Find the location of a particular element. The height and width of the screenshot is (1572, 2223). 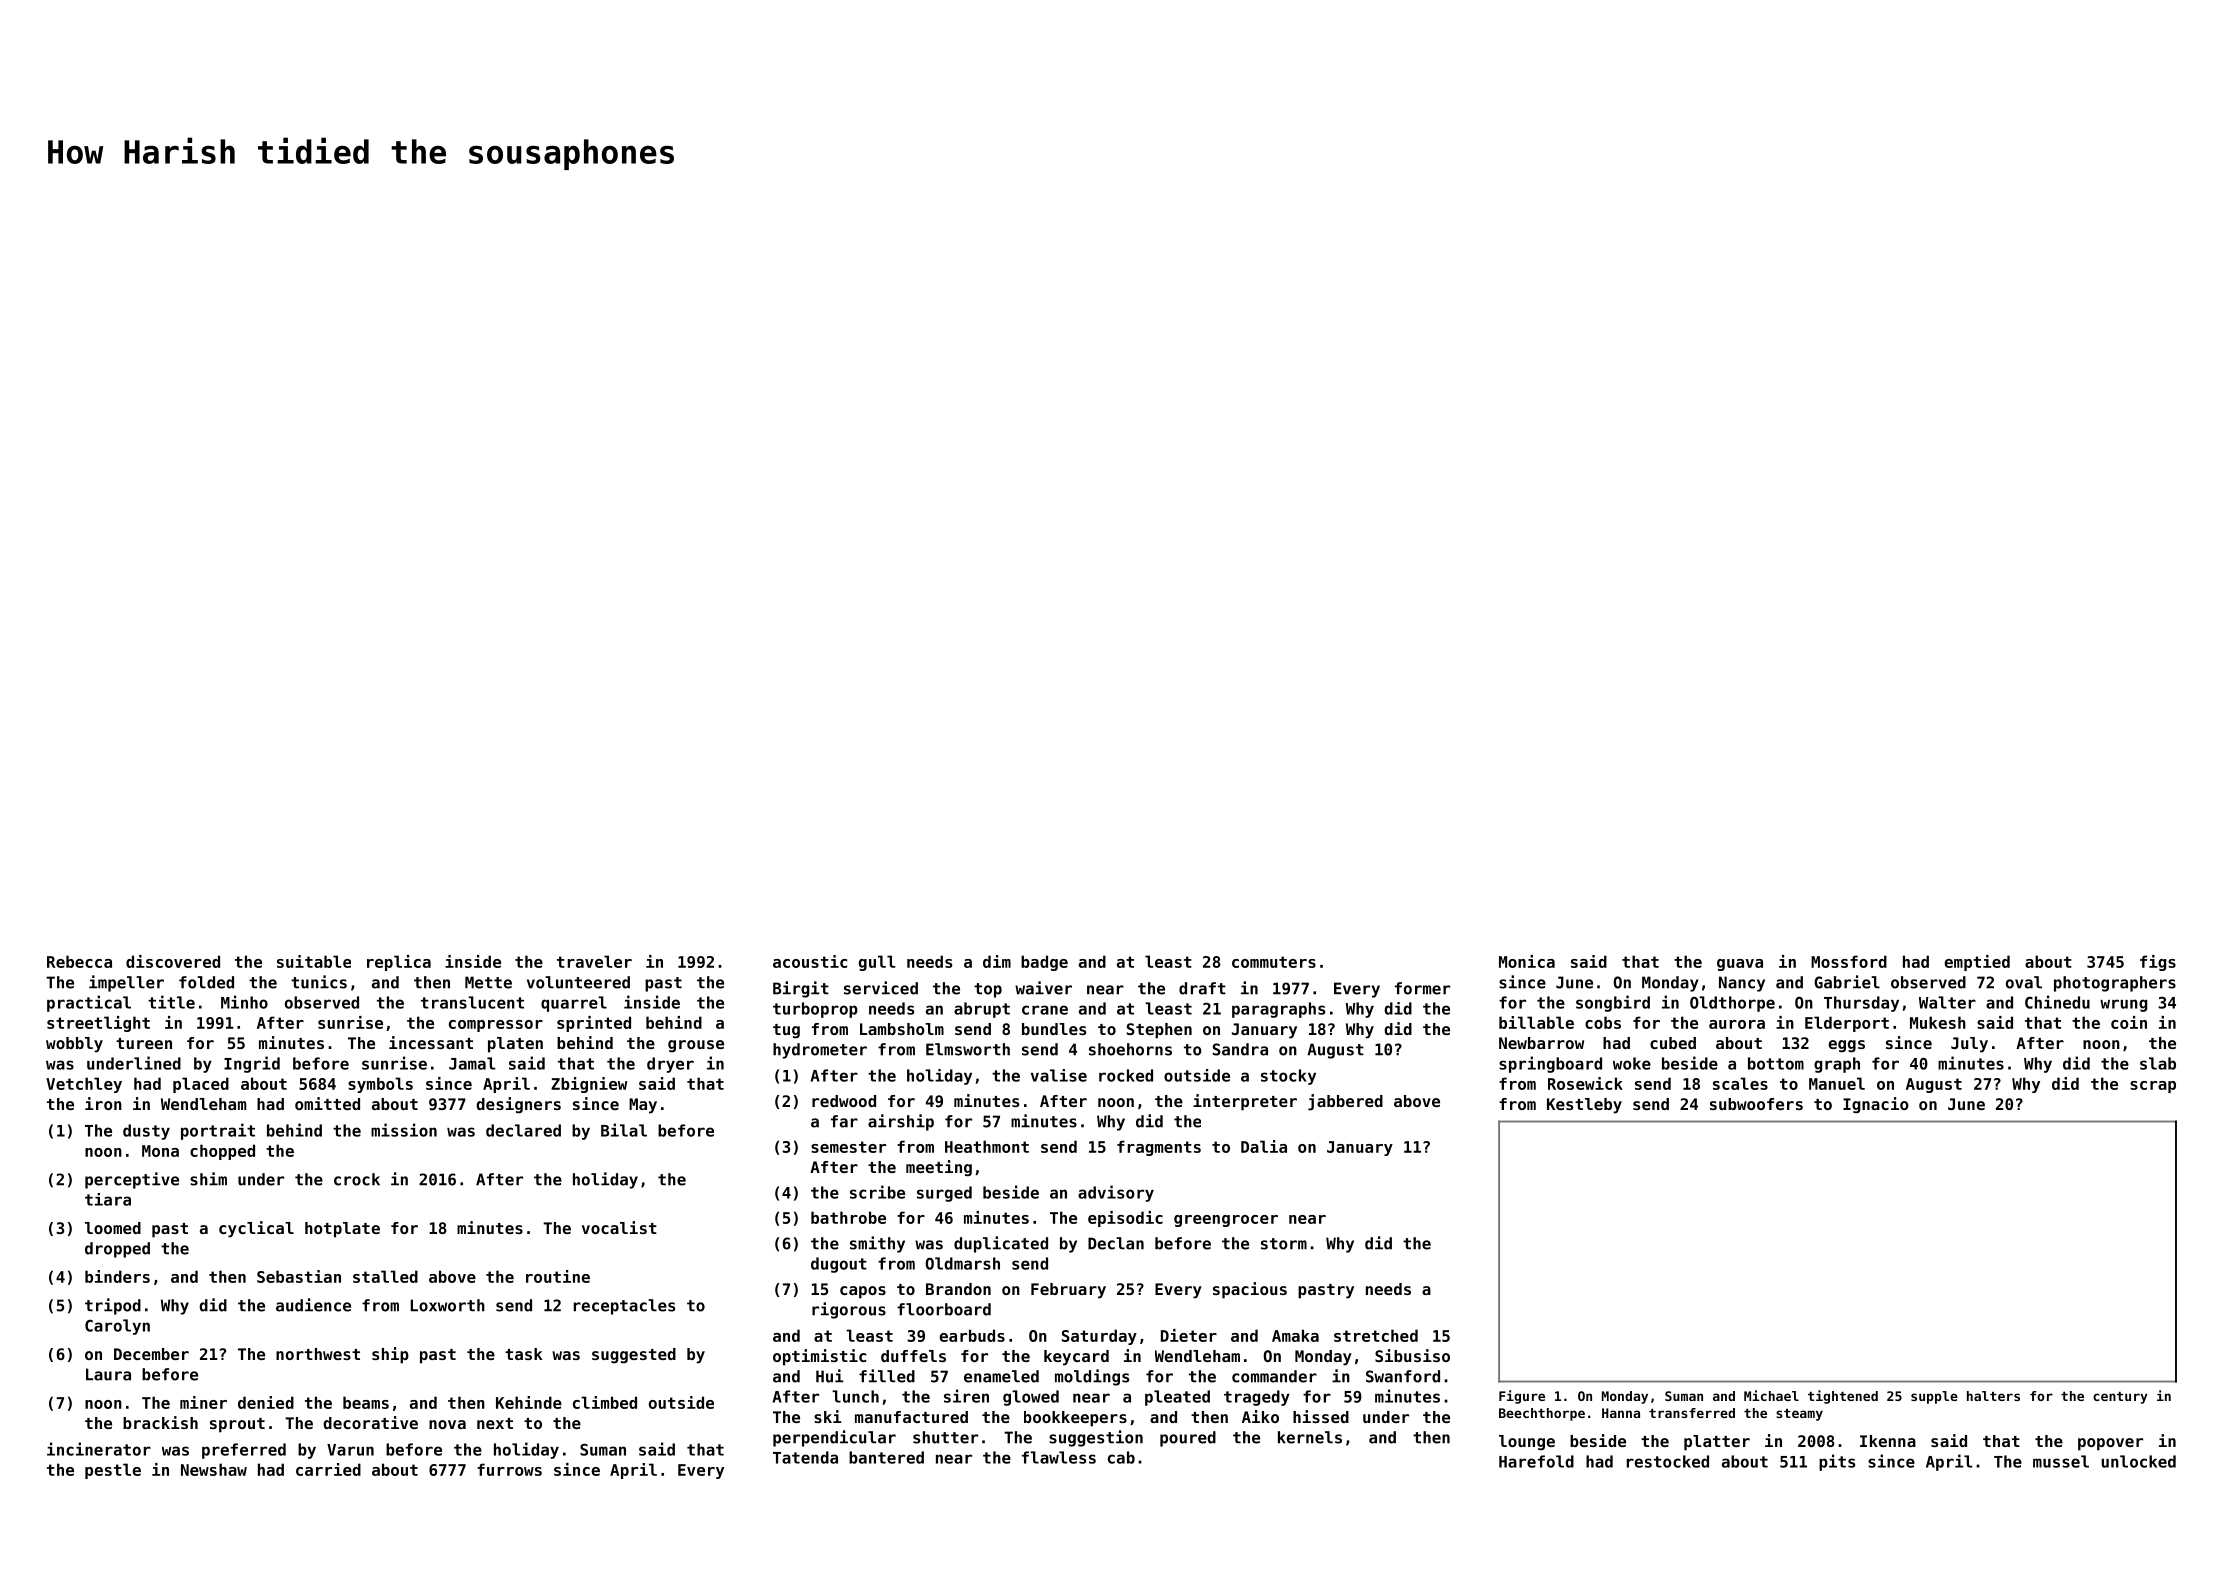

discovered is located at coordinates (173, 961).
